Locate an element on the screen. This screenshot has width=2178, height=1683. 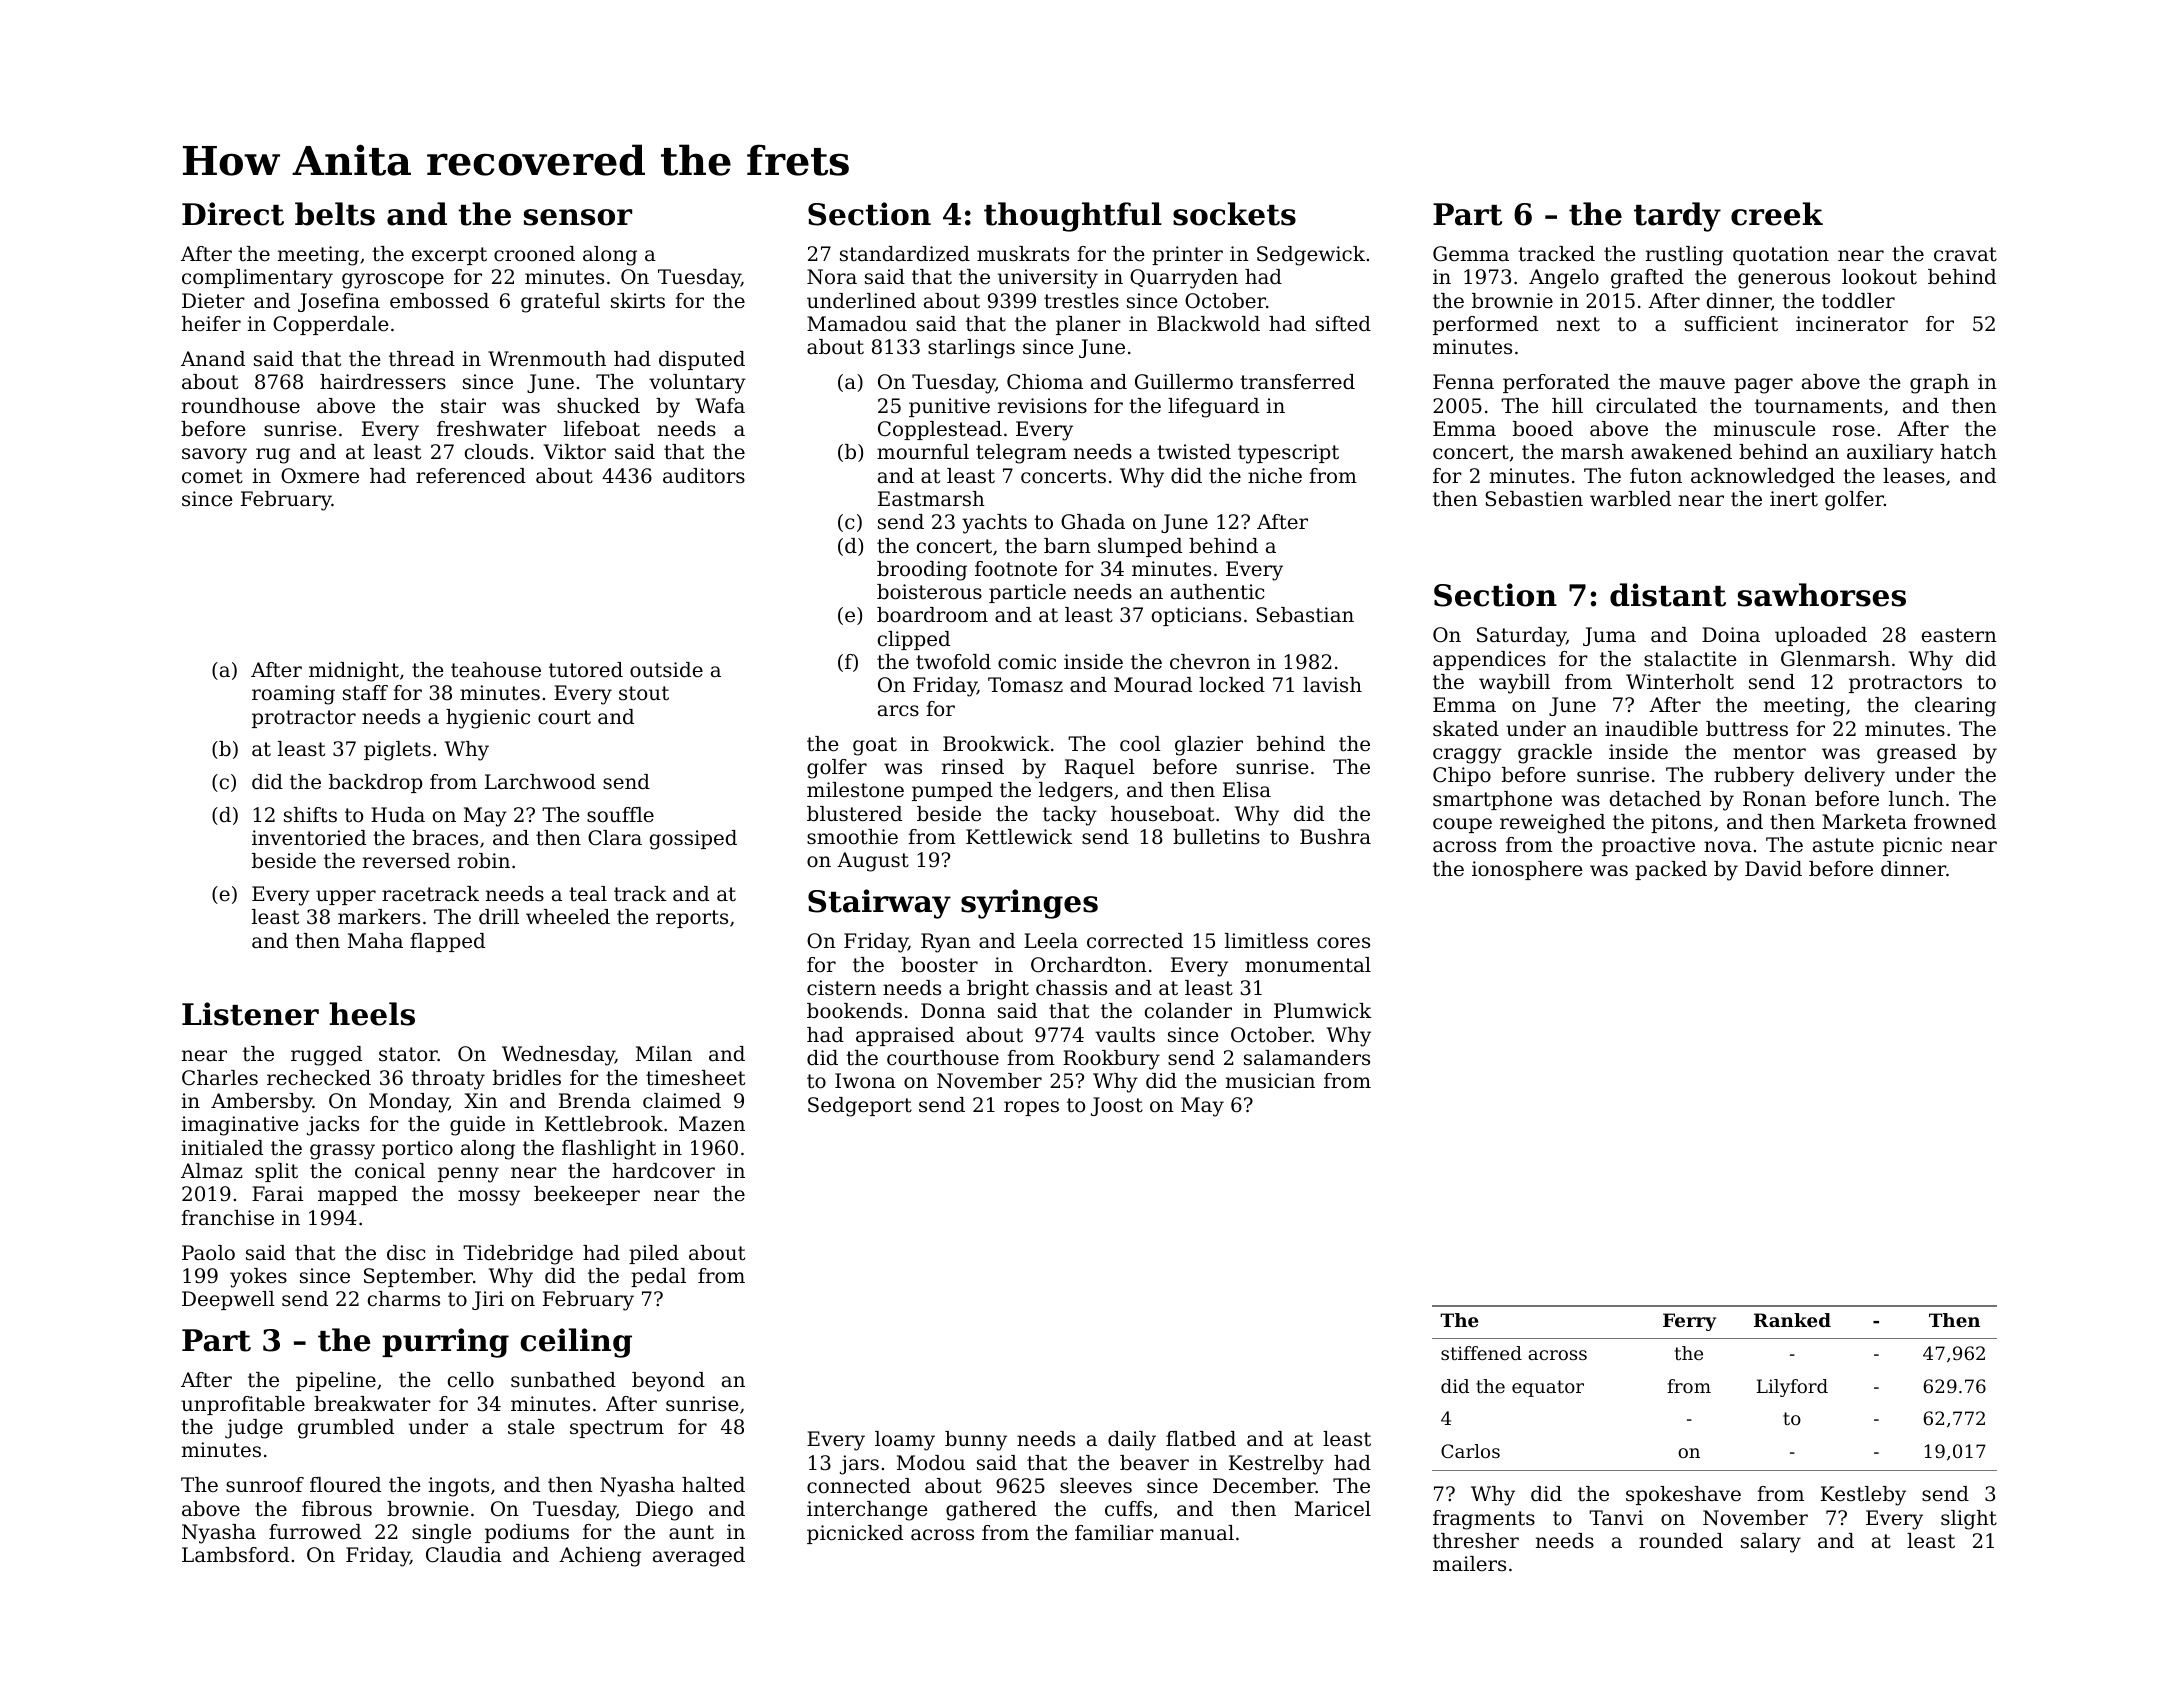
mapped is located at coordinates (358, 1195).
